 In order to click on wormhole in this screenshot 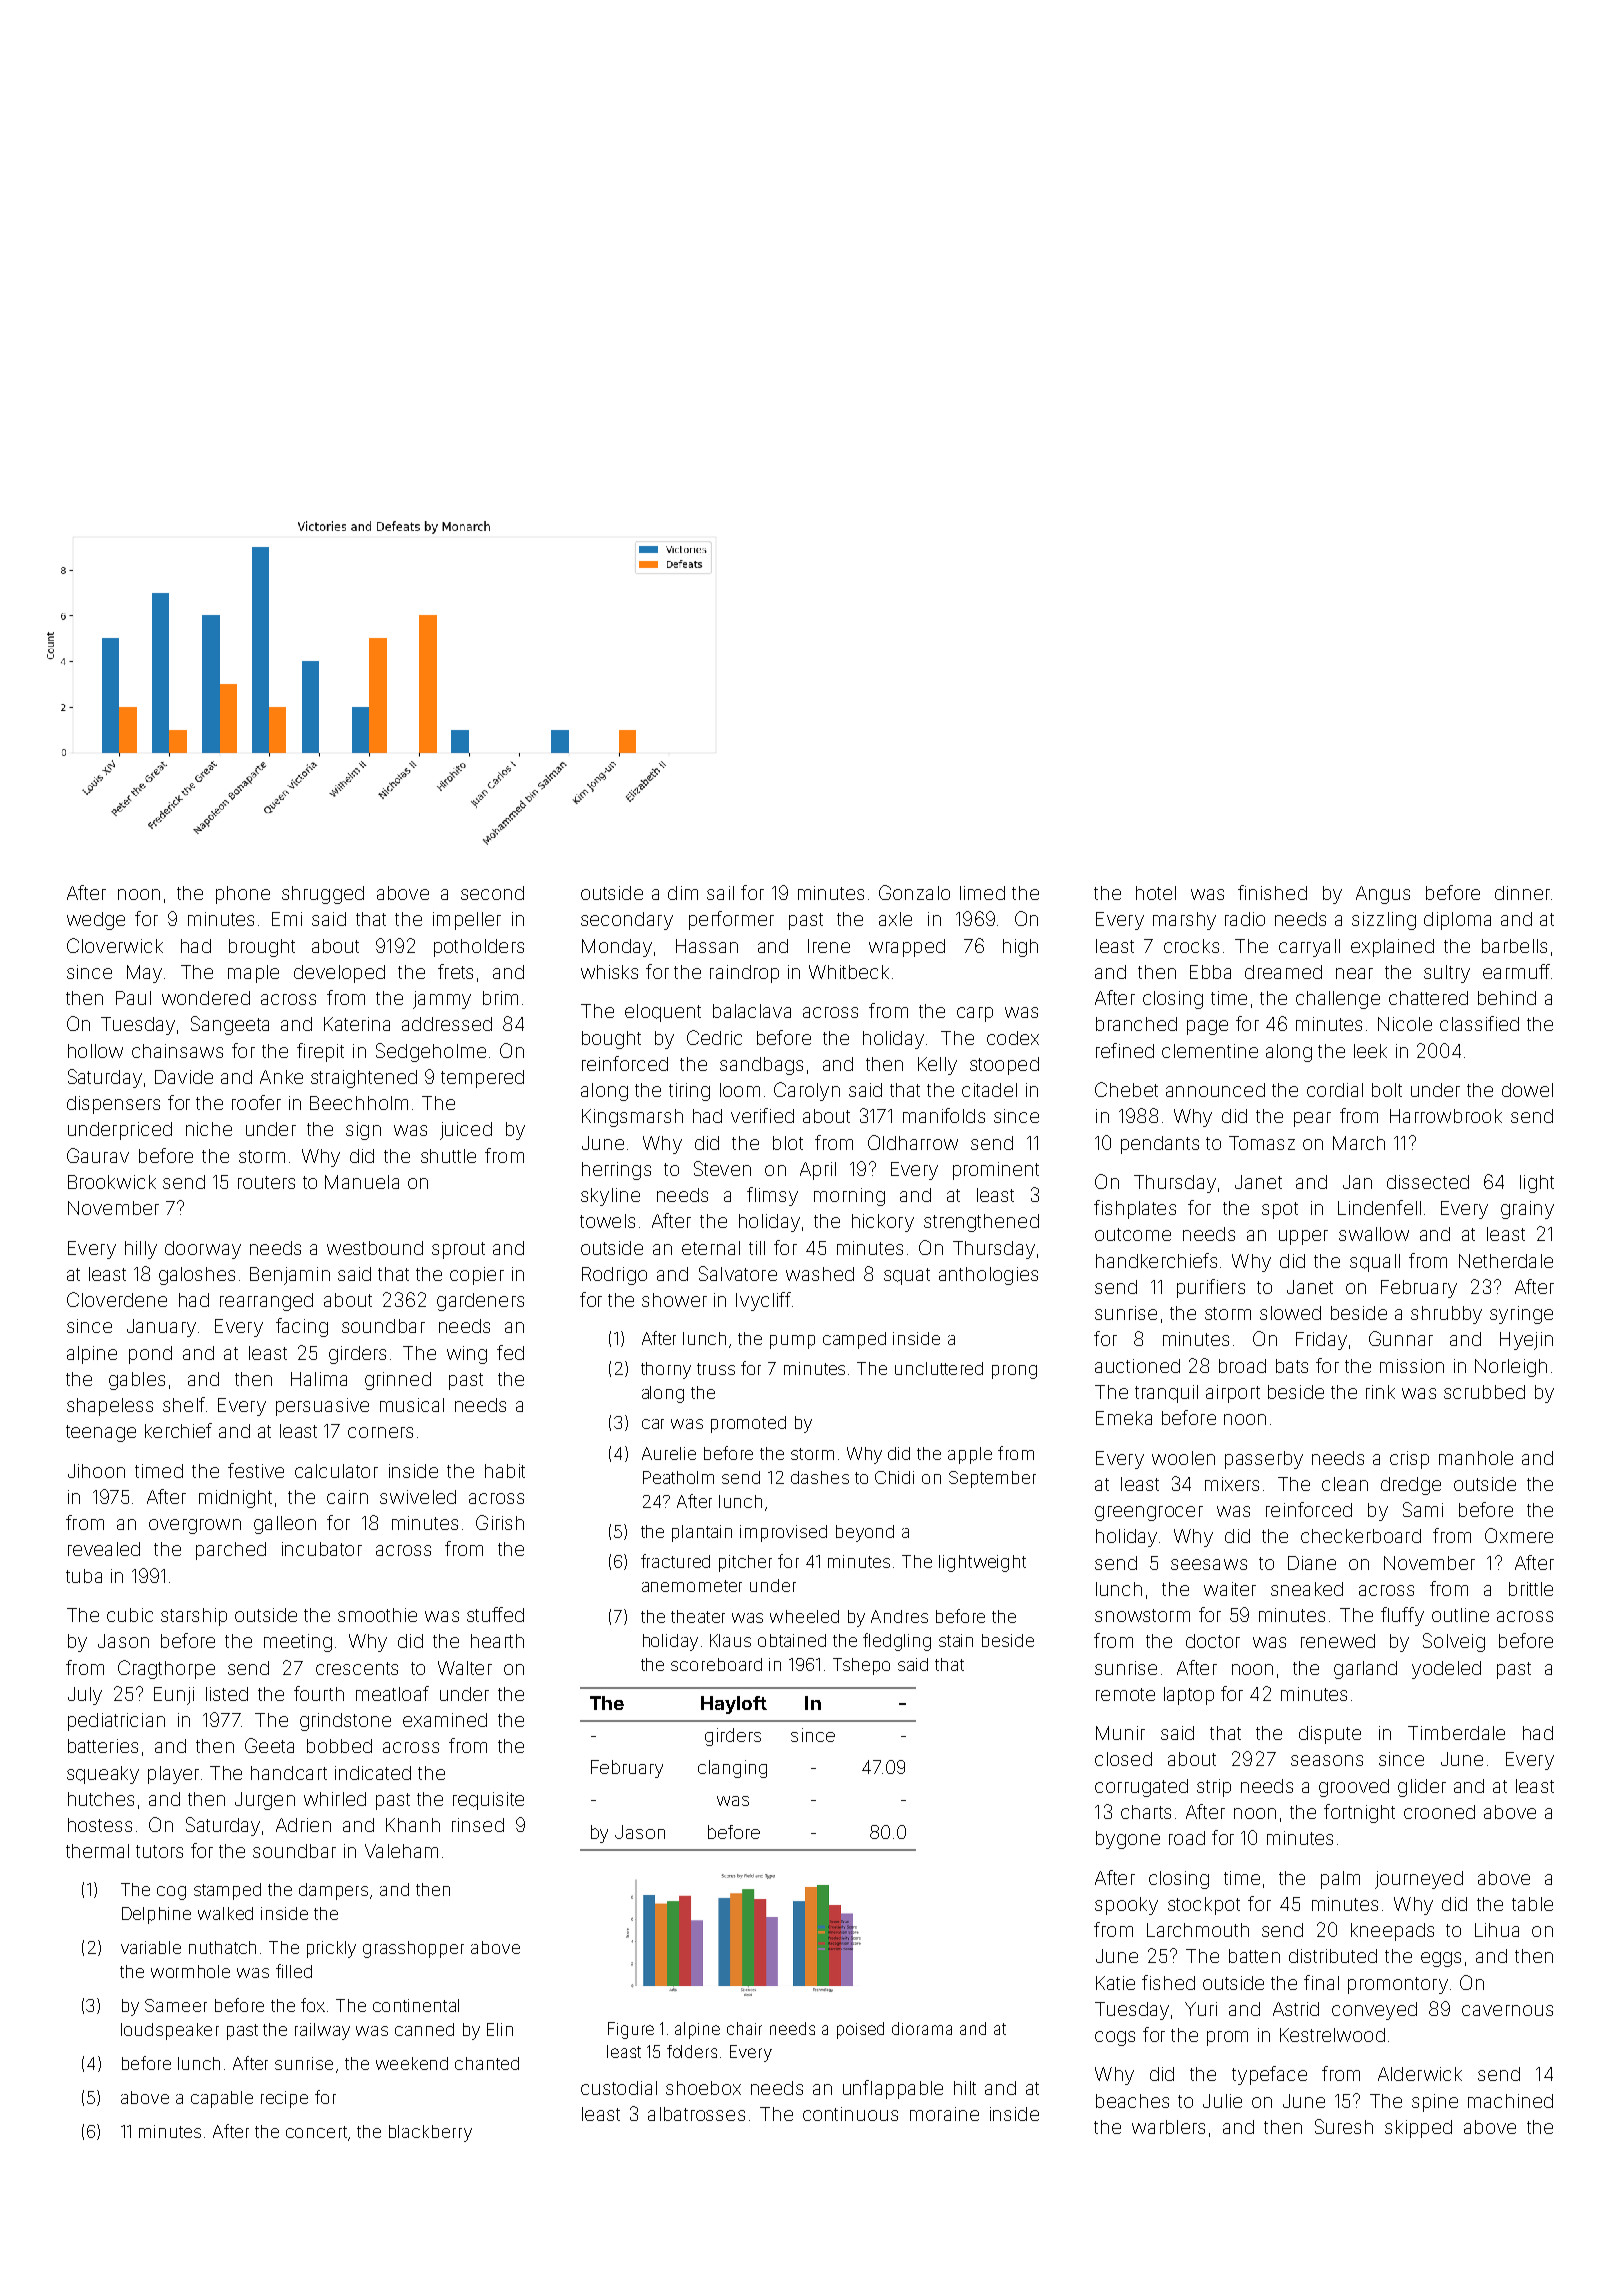, I will do `click(190, 1971)`.
